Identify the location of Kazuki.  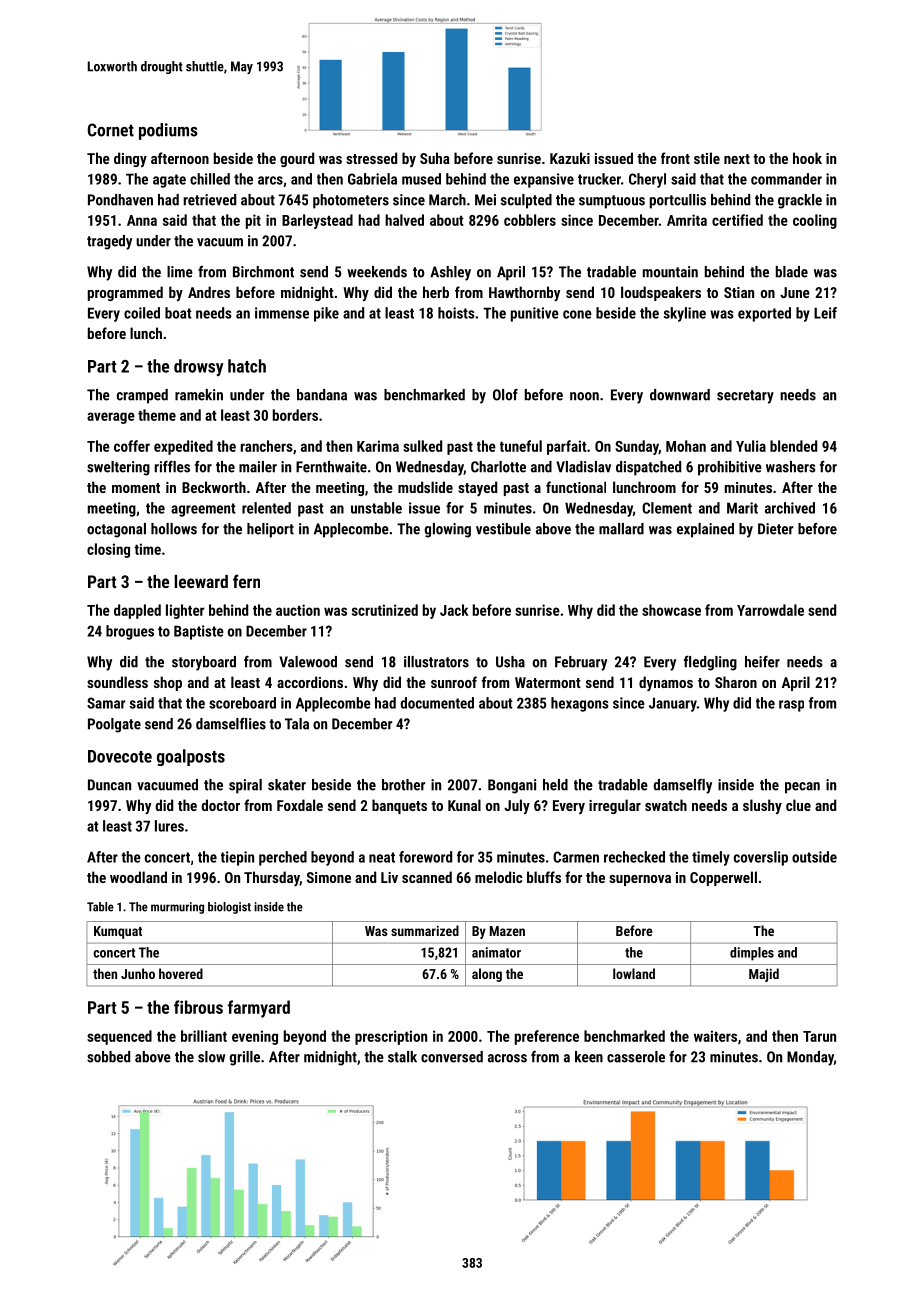
(570, 158).
